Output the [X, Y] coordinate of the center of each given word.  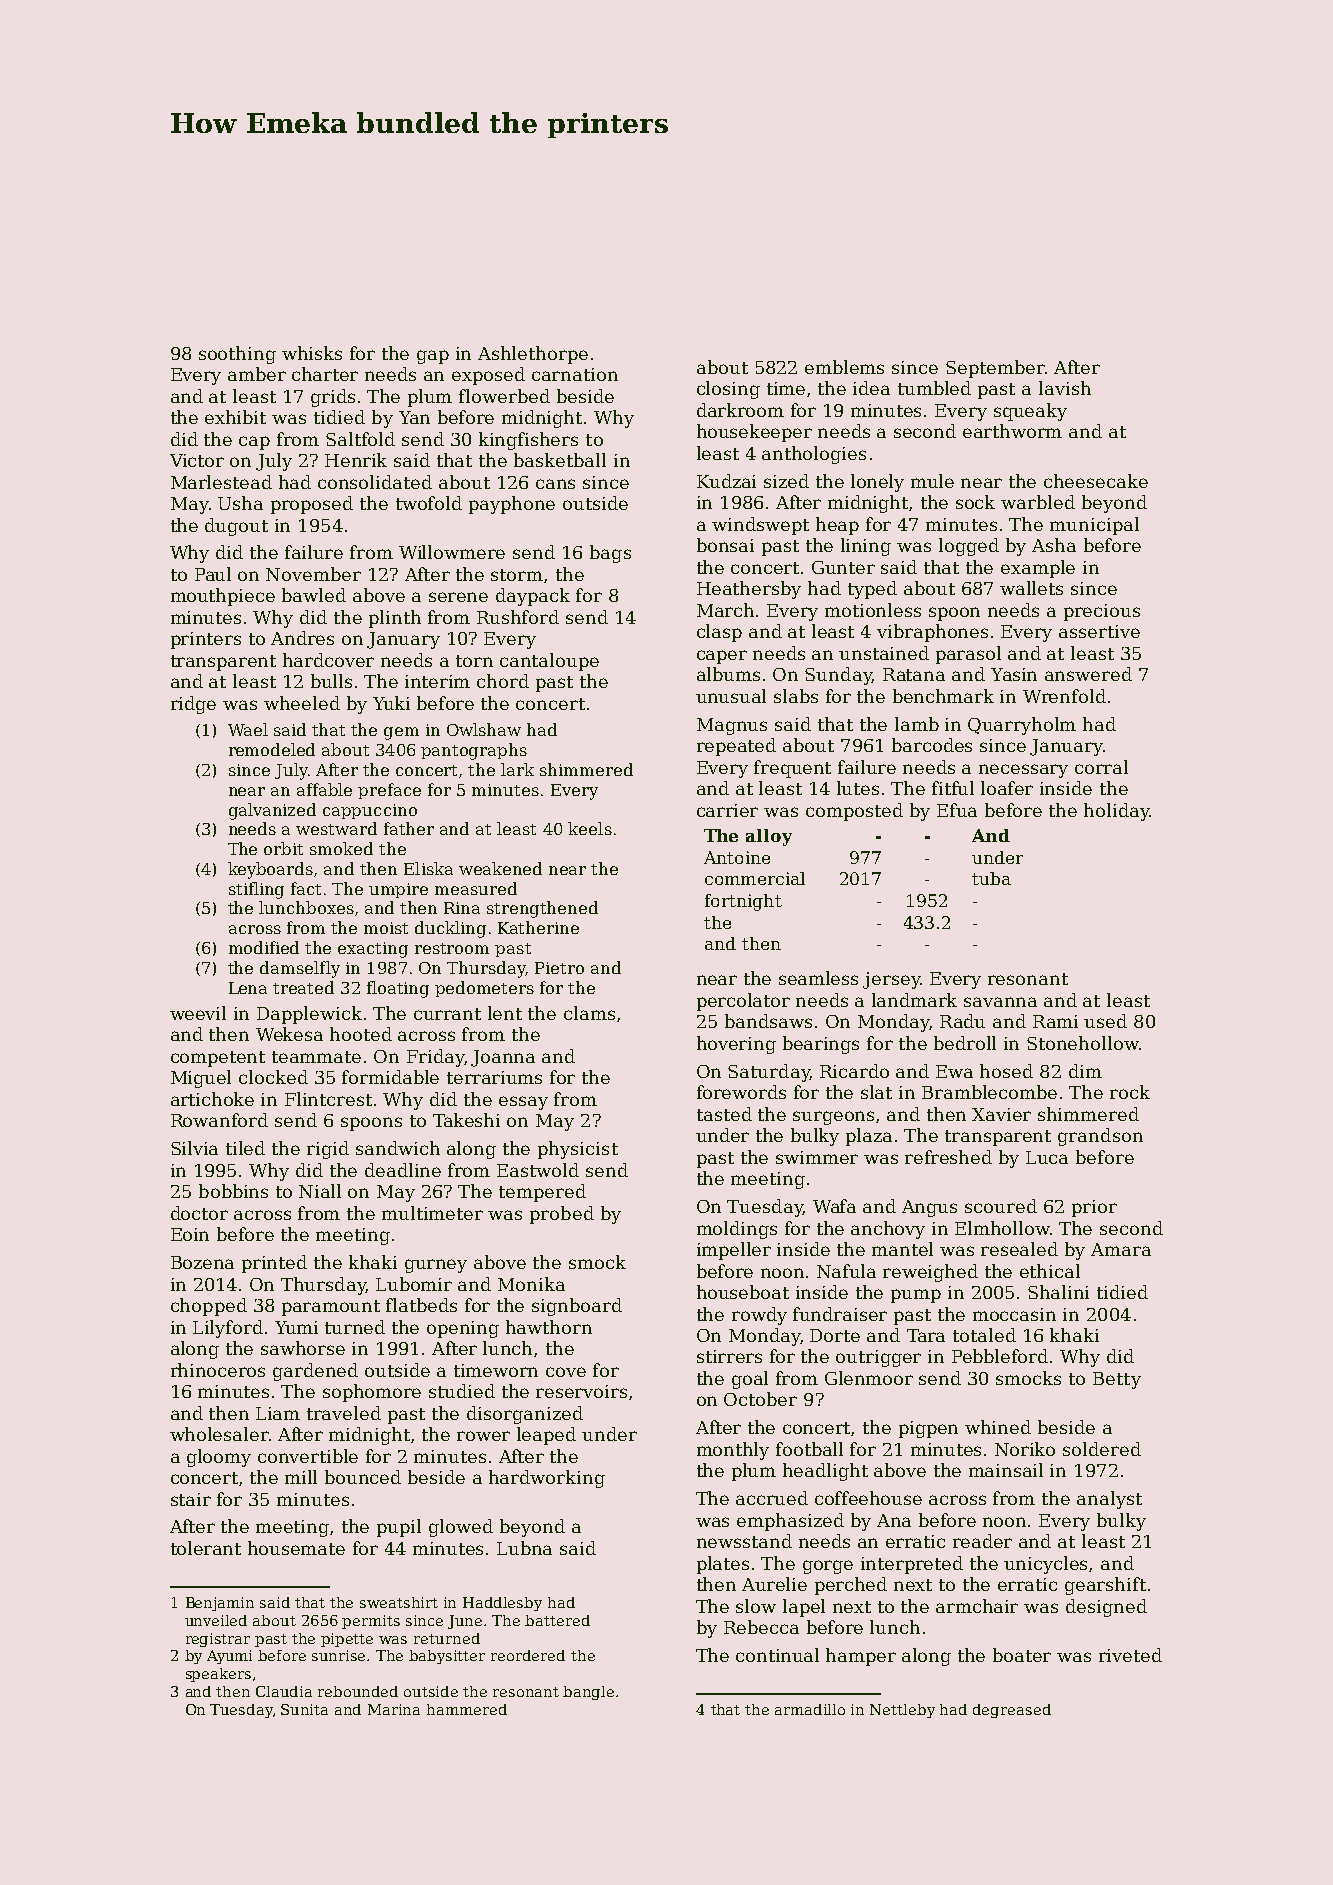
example [1038, 569]
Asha [1054, 545]
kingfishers [528, 441]
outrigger [878, 1358]
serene [458, 597]
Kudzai [726, 481]
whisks [312, 353]
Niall [320, 1191]
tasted [724, 1114]
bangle [588, 1693]
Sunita [304, 1709]
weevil [198, 1013]
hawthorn [549, 1327]
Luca [1047, 1157]
